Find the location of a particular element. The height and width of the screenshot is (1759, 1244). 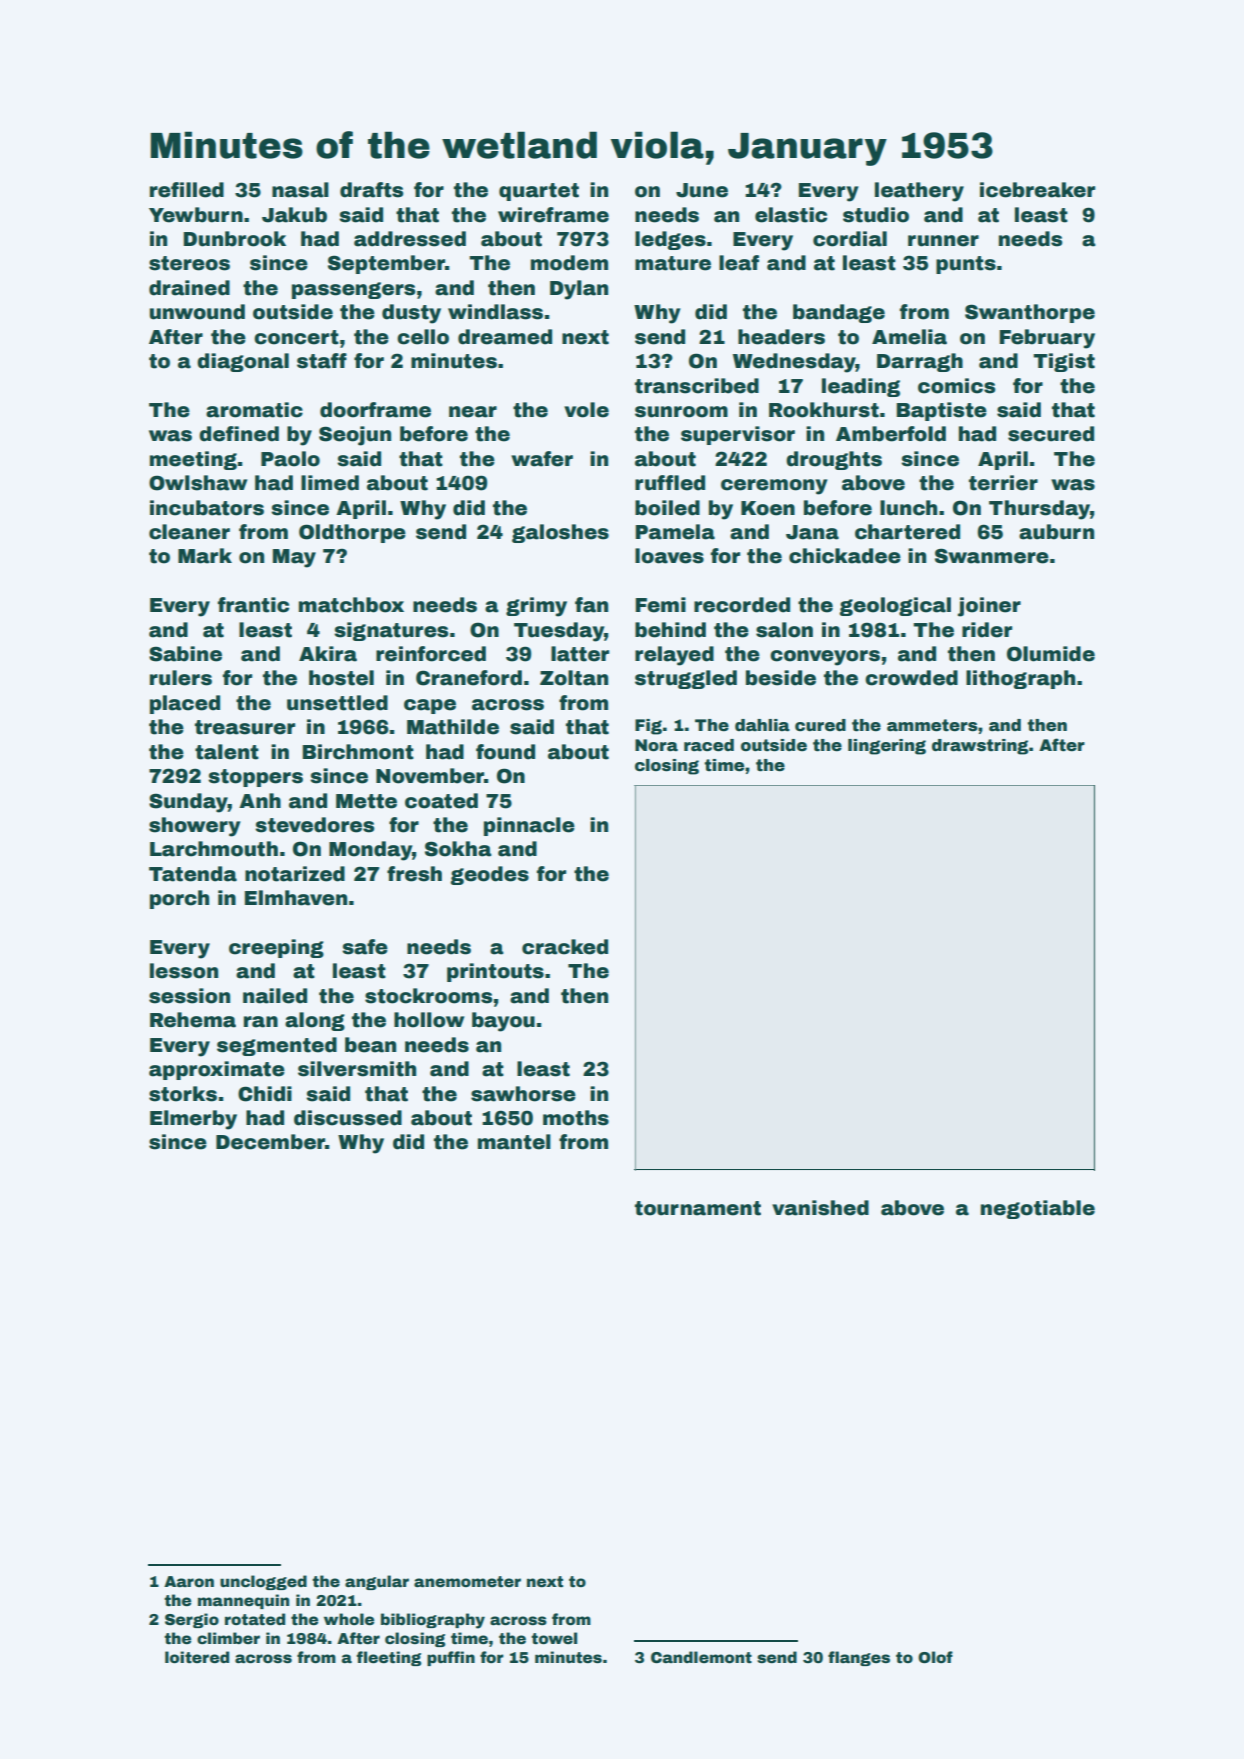

Paolo is located at coordinates (290, 459).
